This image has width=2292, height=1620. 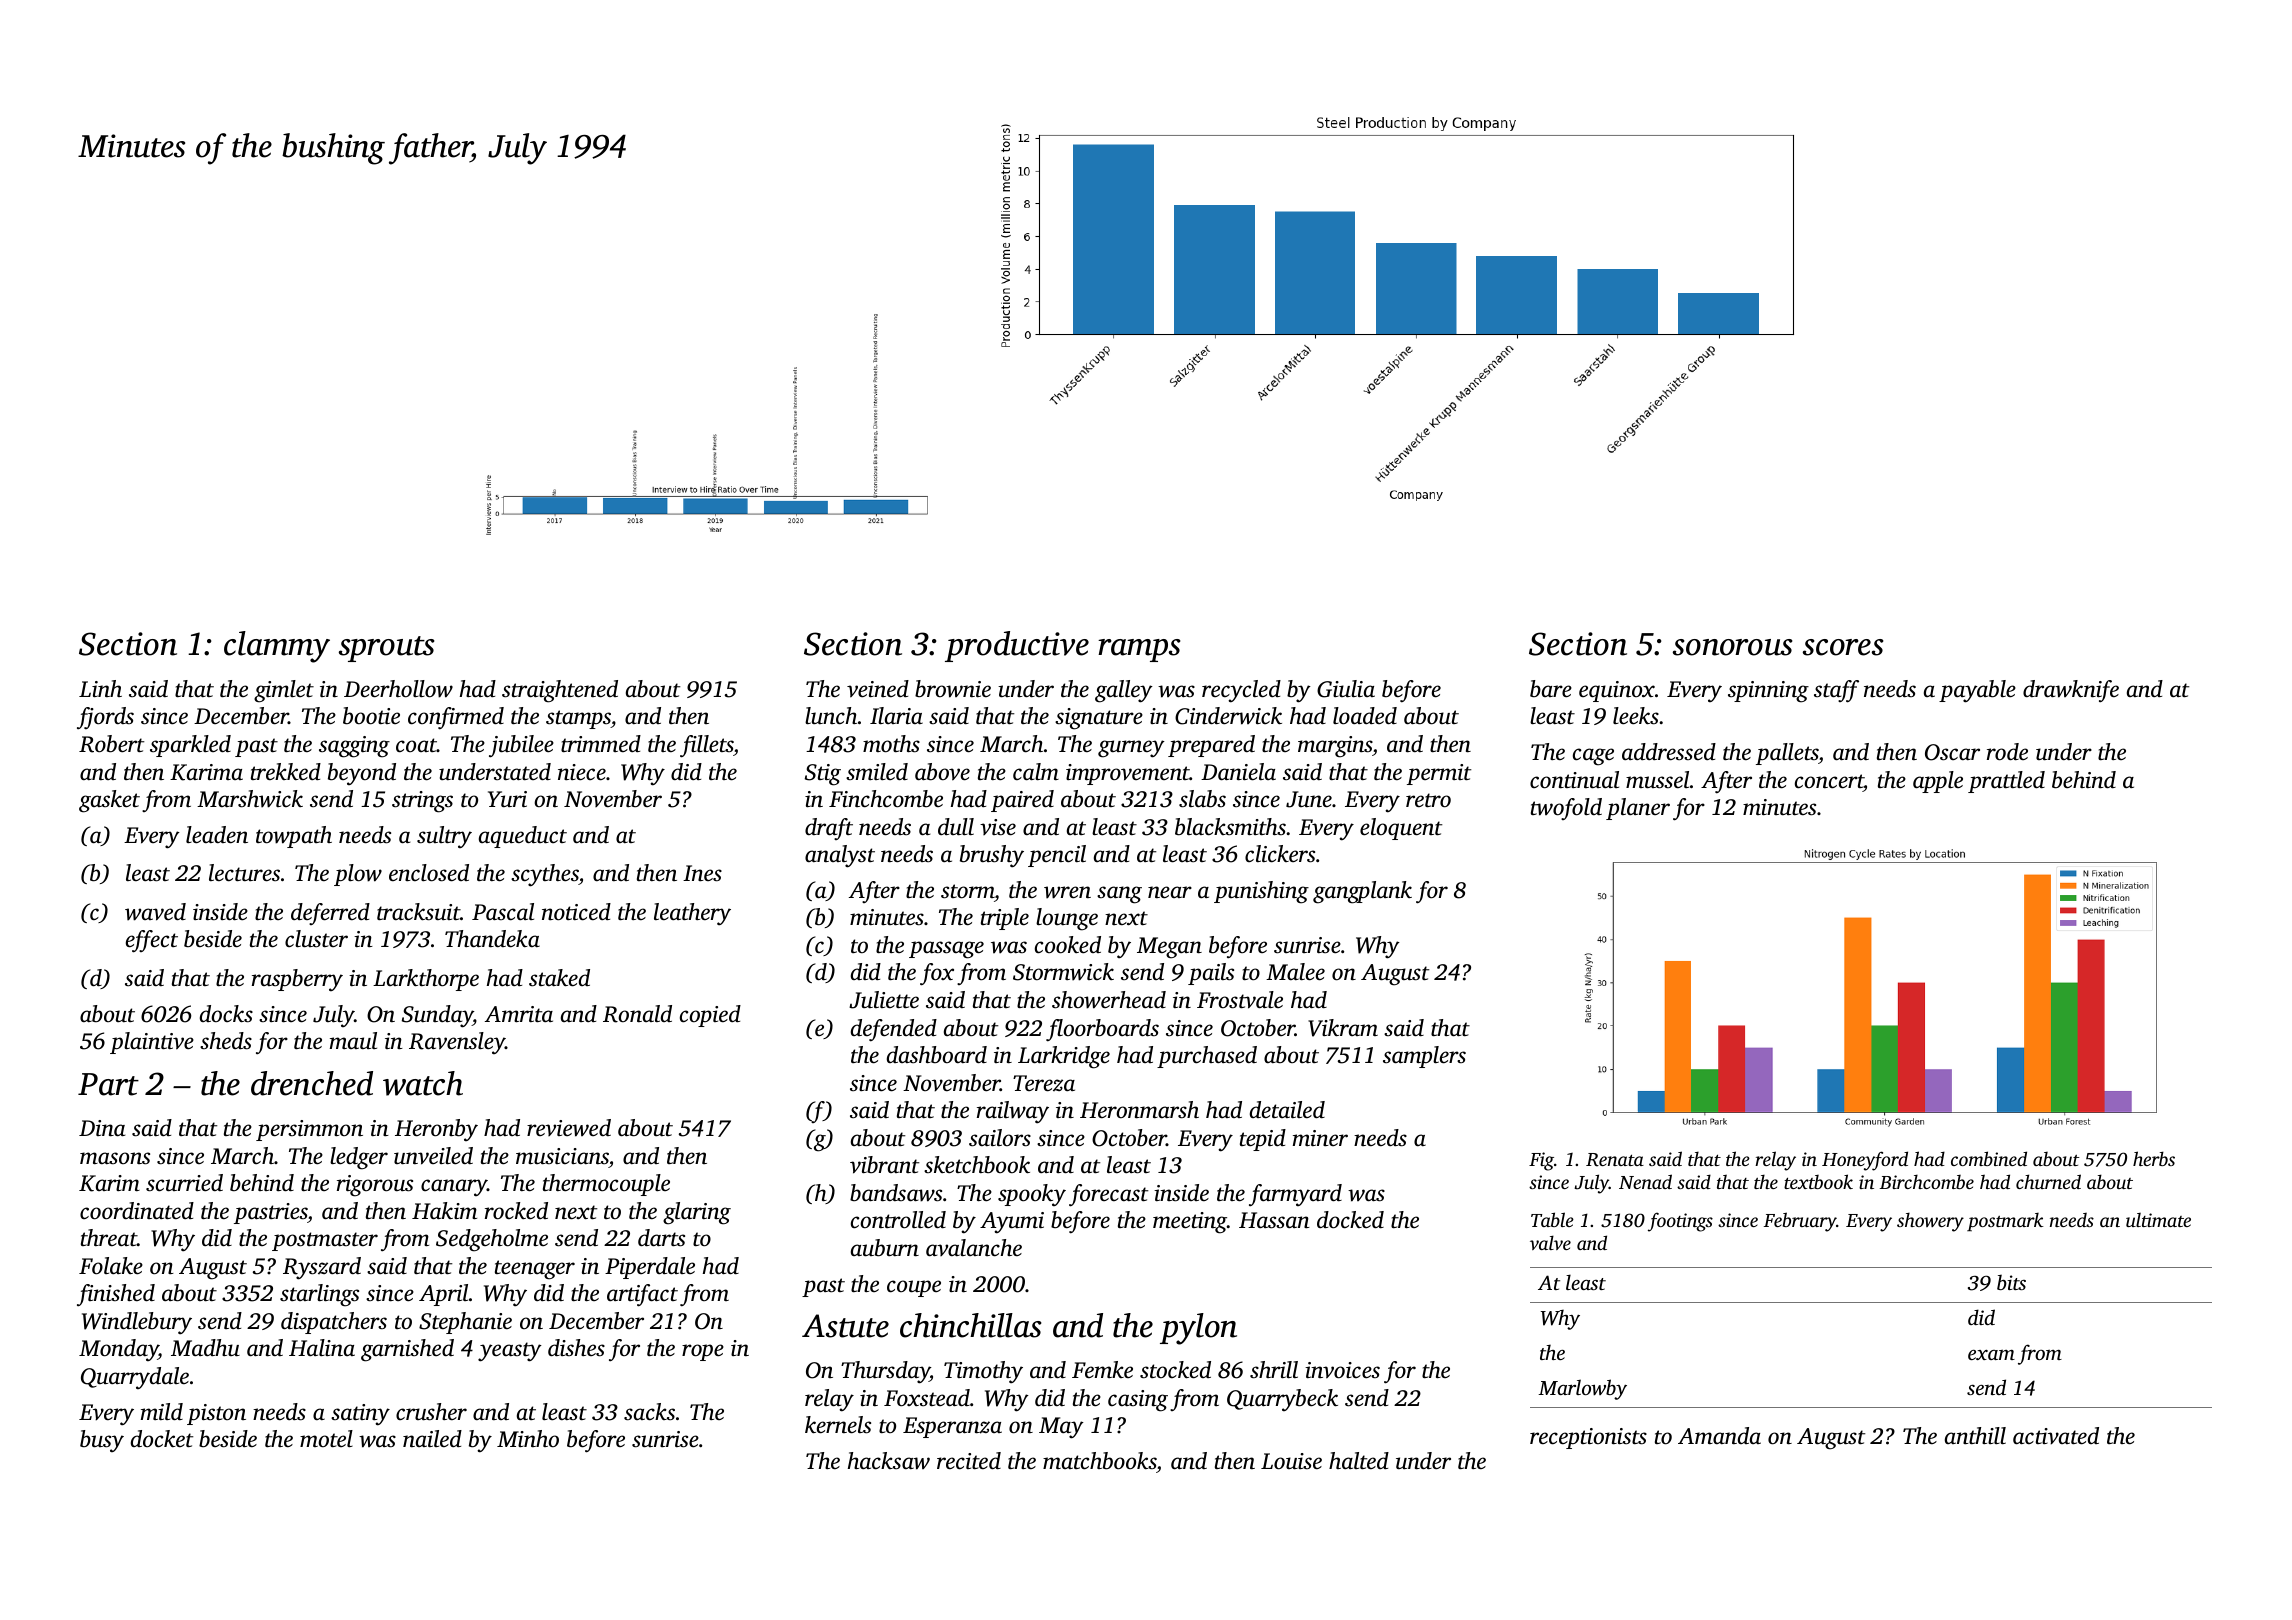 What do you see at coordinates (1787, 754) in the image?
I see `pallets` at bounding box center [1787, 754].
